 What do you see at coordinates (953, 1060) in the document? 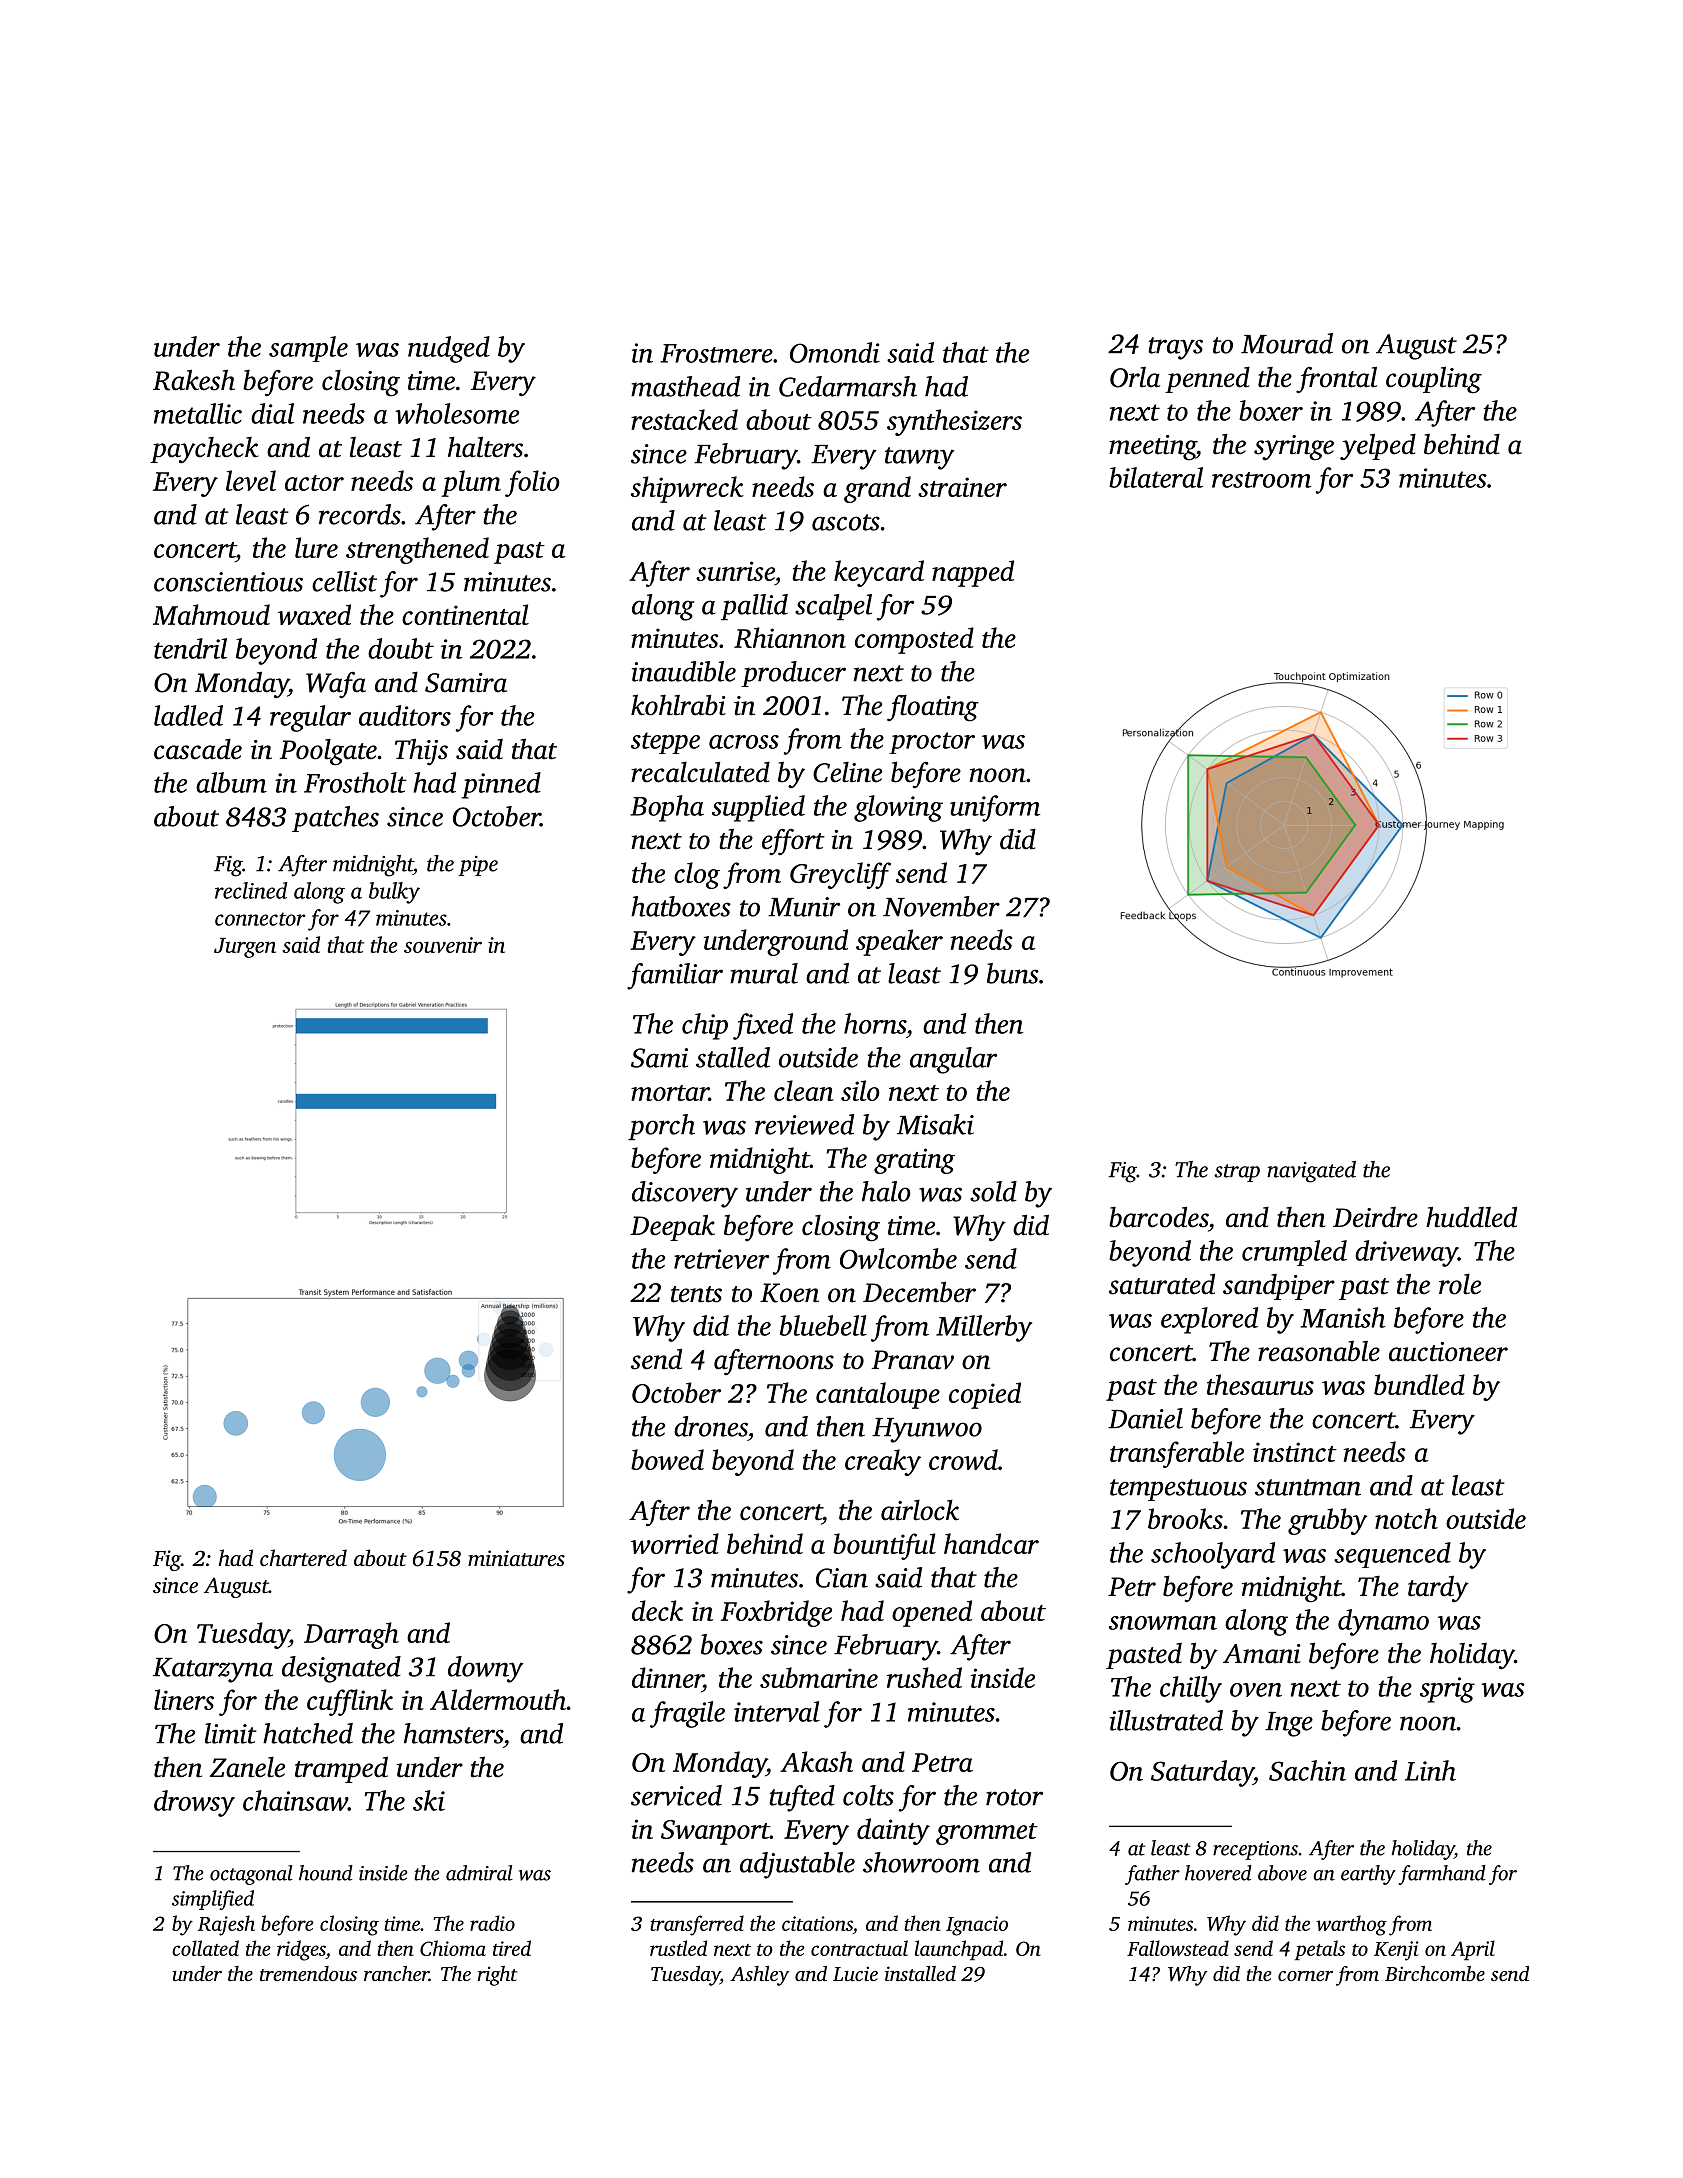
I see `angular` at bounding box center [953, 1060].
